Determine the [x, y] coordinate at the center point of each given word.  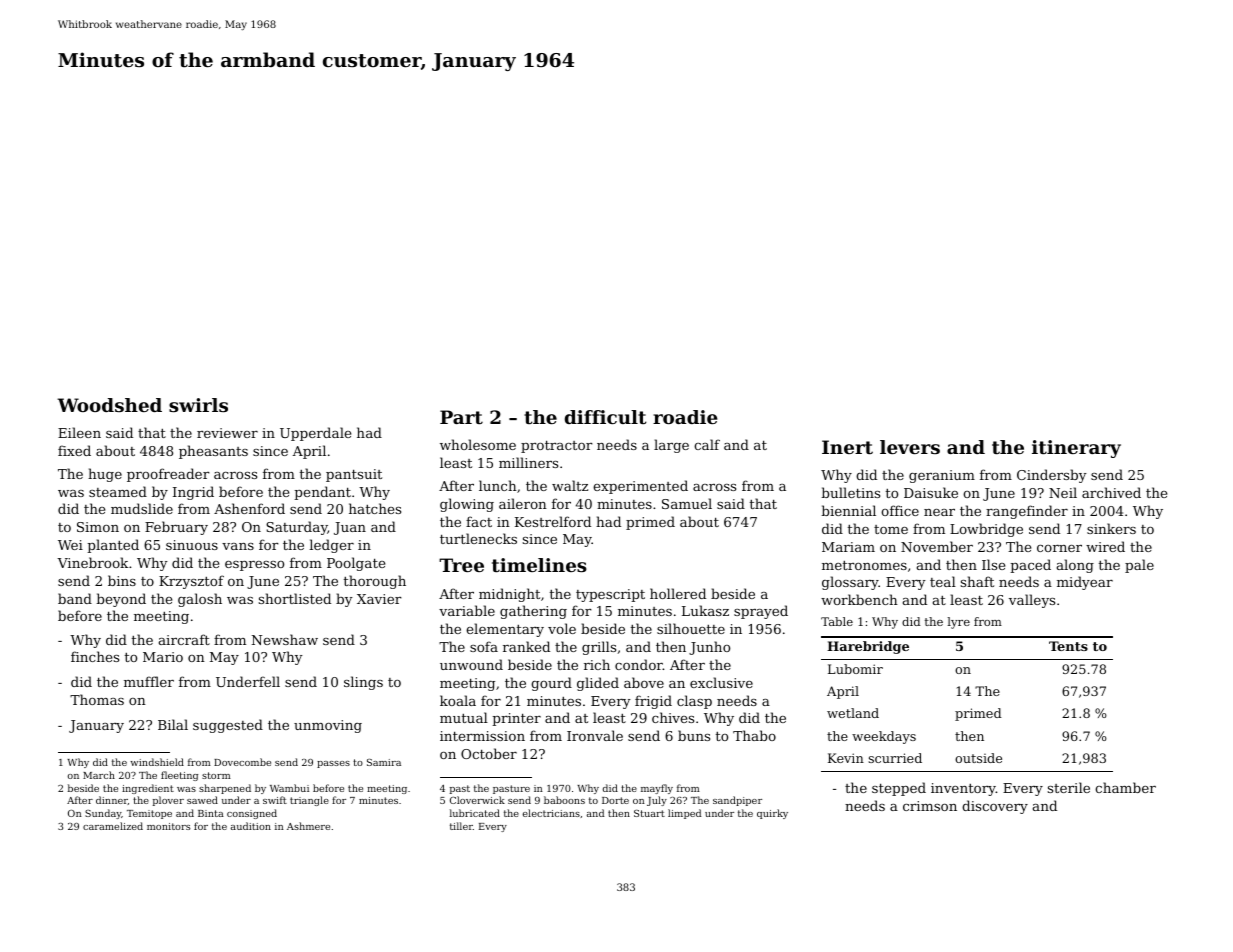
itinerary [1076, 449]
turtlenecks [478, 538]
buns [694, 735]
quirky [772, 814]
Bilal [173, 724]
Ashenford [249, 508]
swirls [198, 405]
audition [251, 826]
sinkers [1111, 528]
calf [707, 444]
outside [978, 758]
